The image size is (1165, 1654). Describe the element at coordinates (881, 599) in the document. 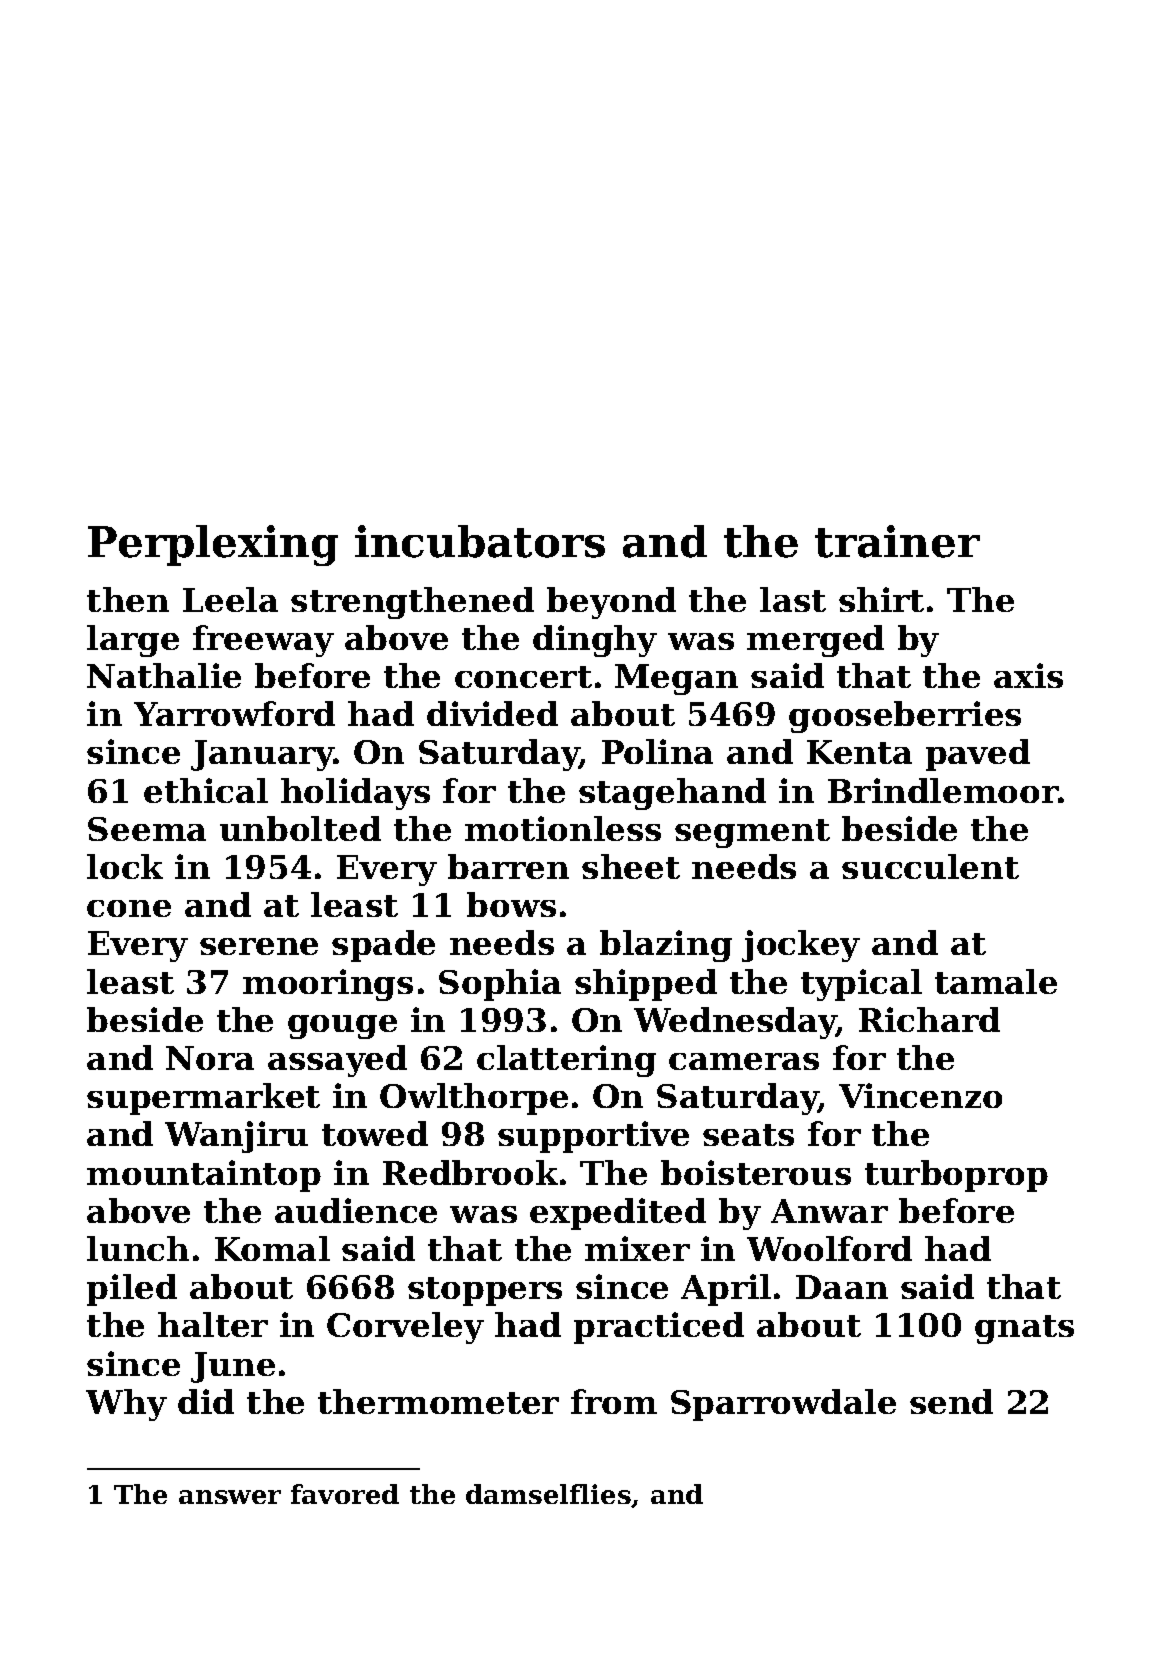

I see `shirt` at that location.
